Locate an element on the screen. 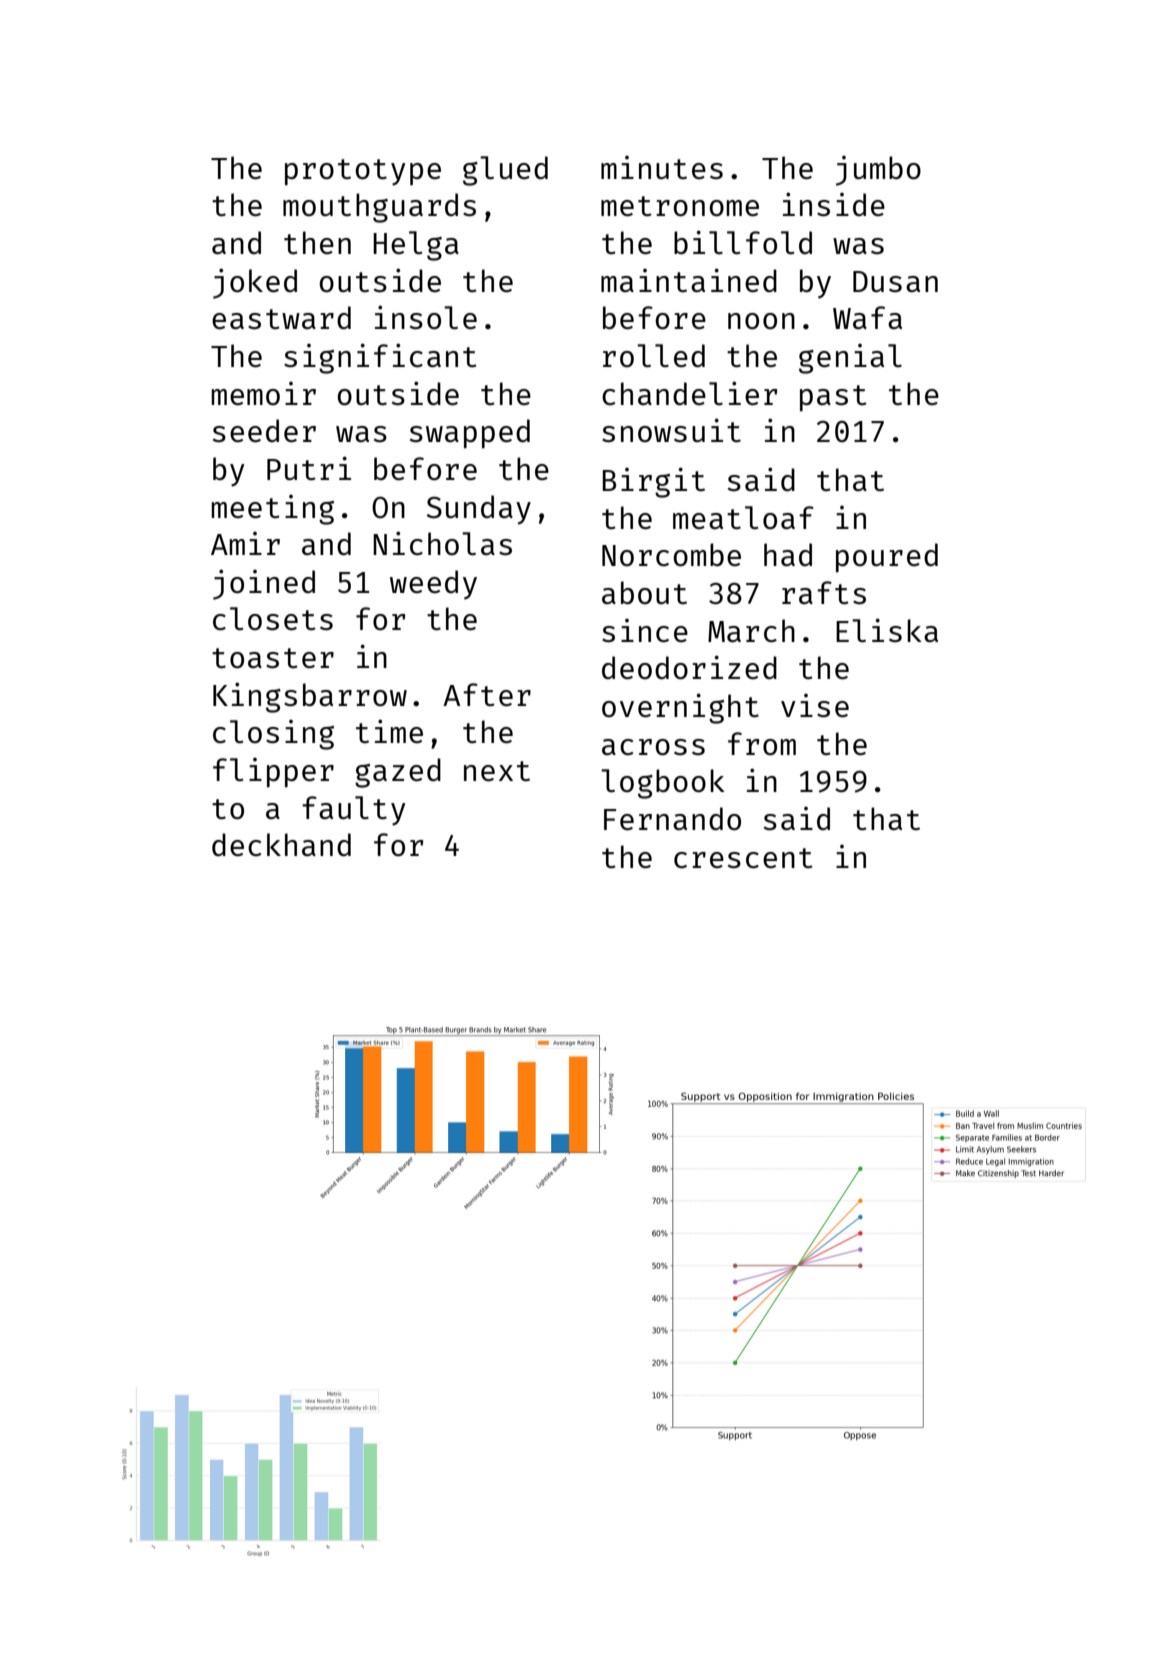 This screenshot has height=1654, width=1165. insole is located at coordinates (426, 317).
